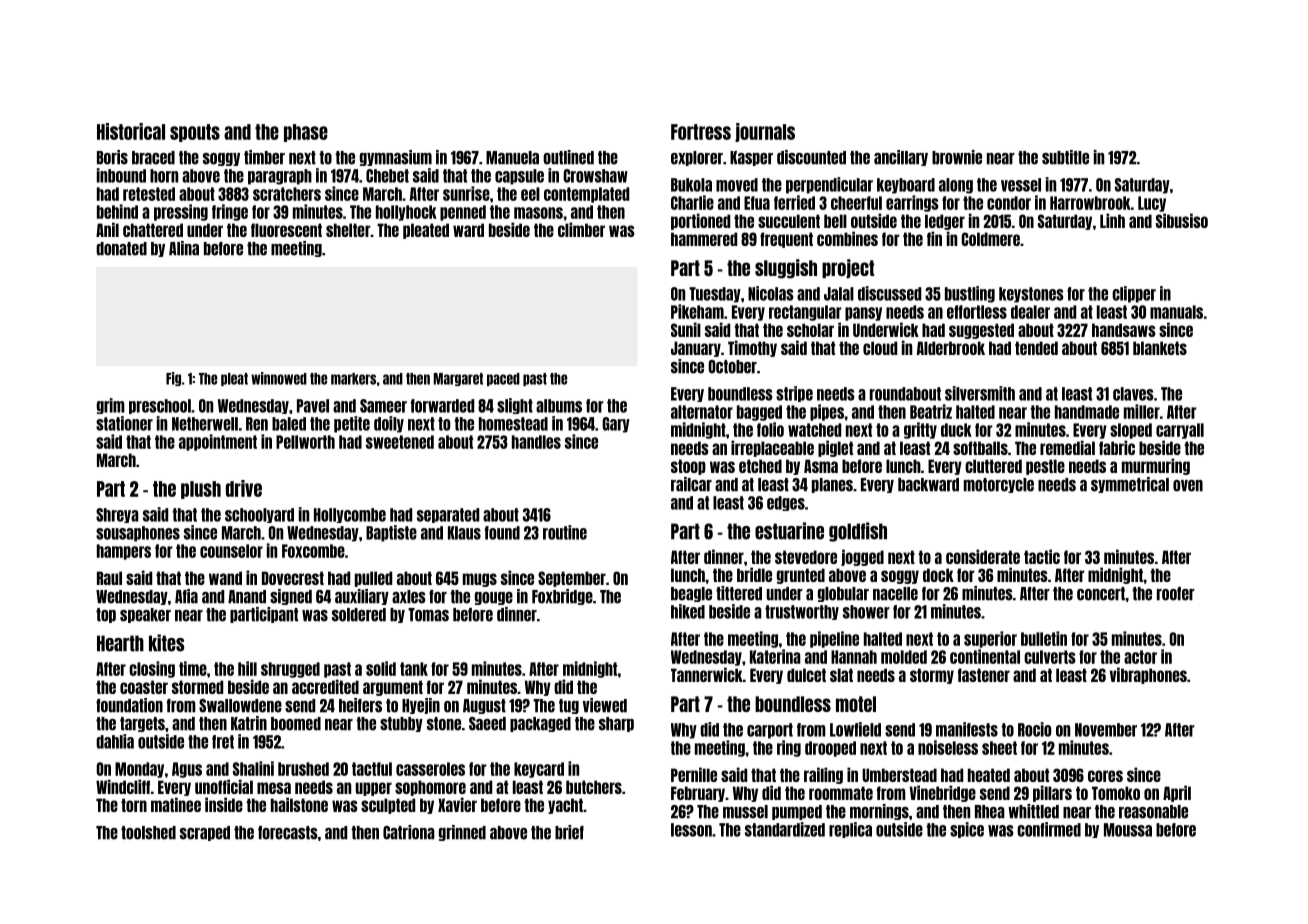  What do you see at coordinates (374, 789) in the document?
I see `upper` at bounding box center [374, 789].
